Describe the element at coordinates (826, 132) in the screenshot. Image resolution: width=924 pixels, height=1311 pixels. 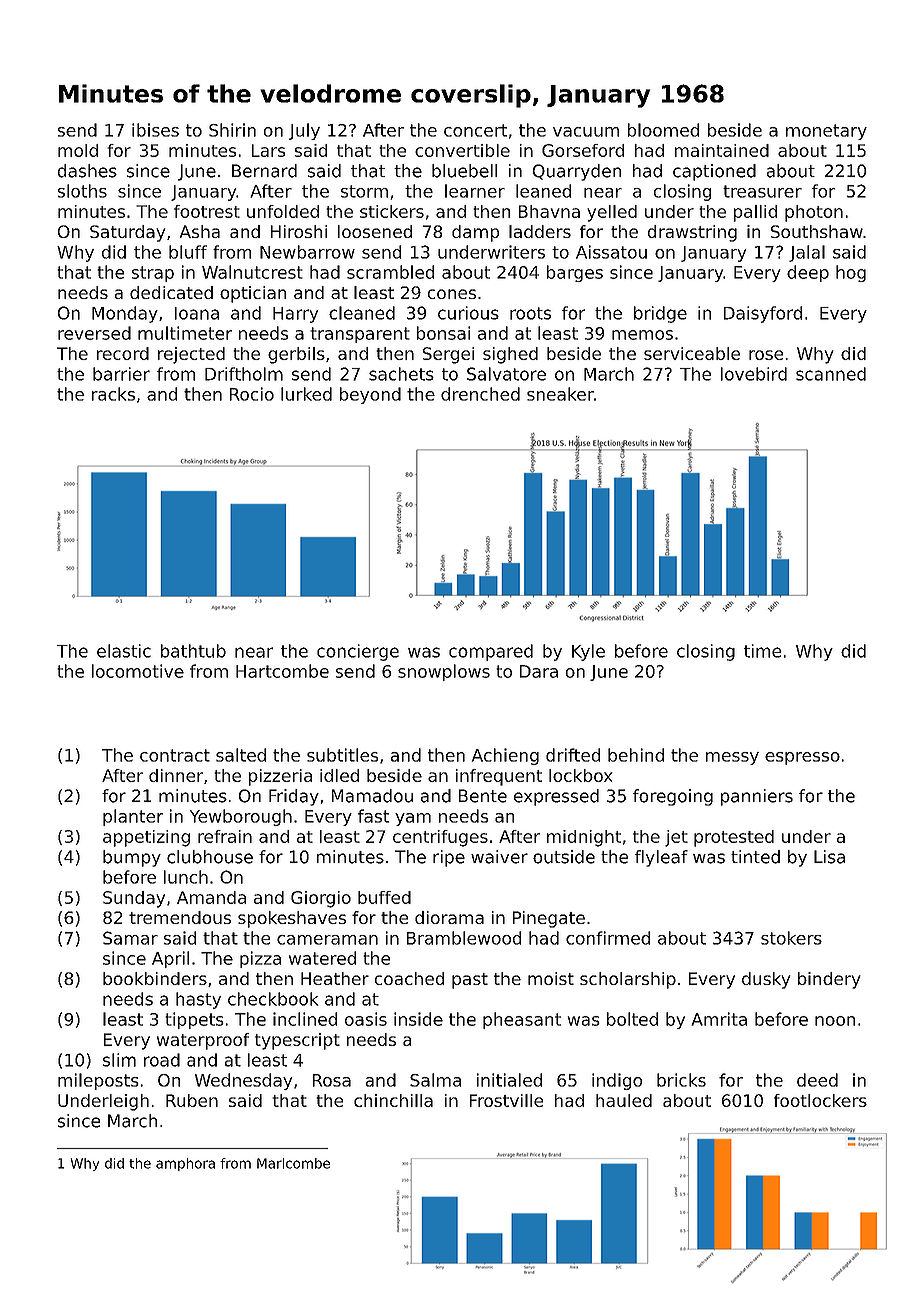
I see `monetary` at that location.
